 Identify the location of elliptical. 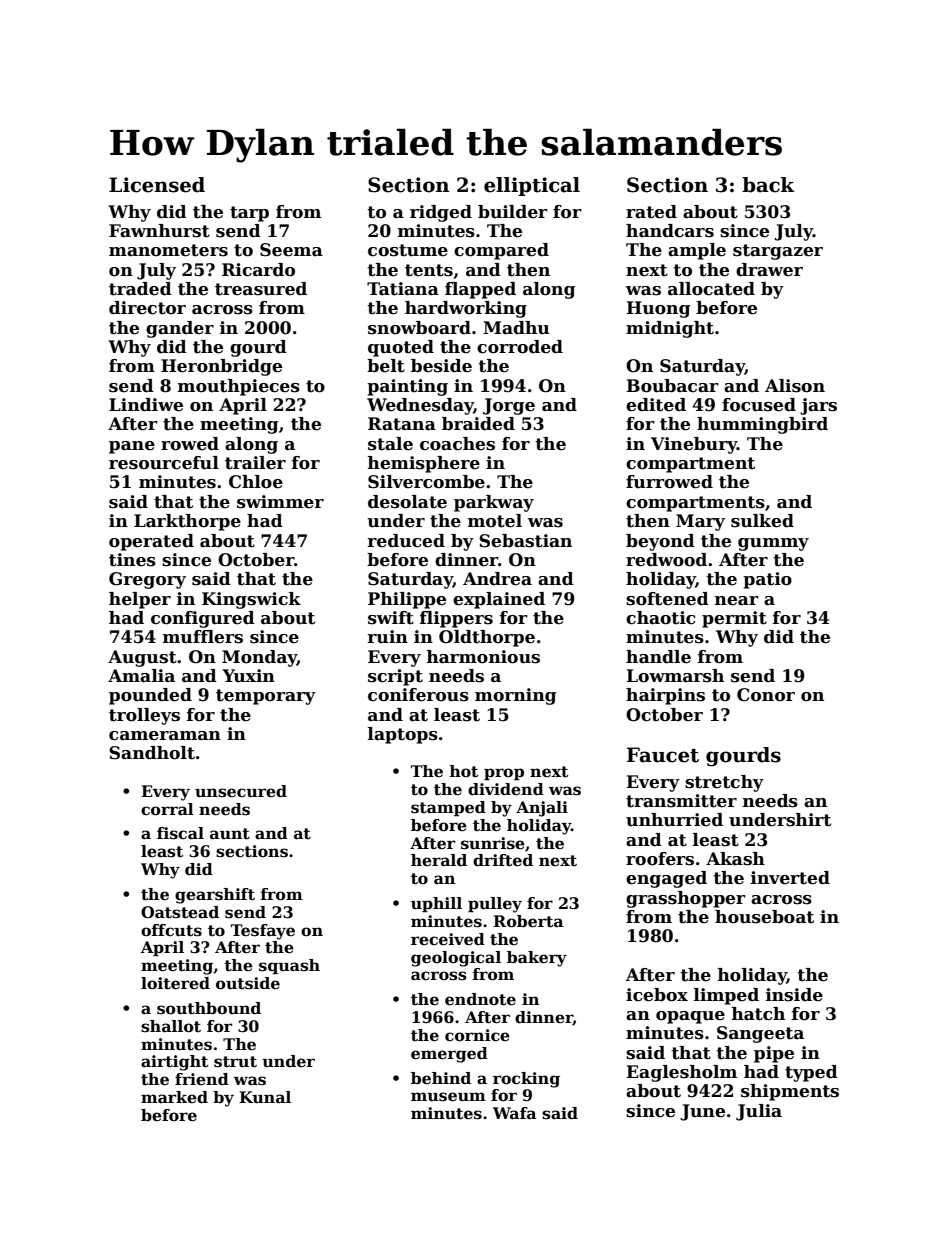
(532, 186).
